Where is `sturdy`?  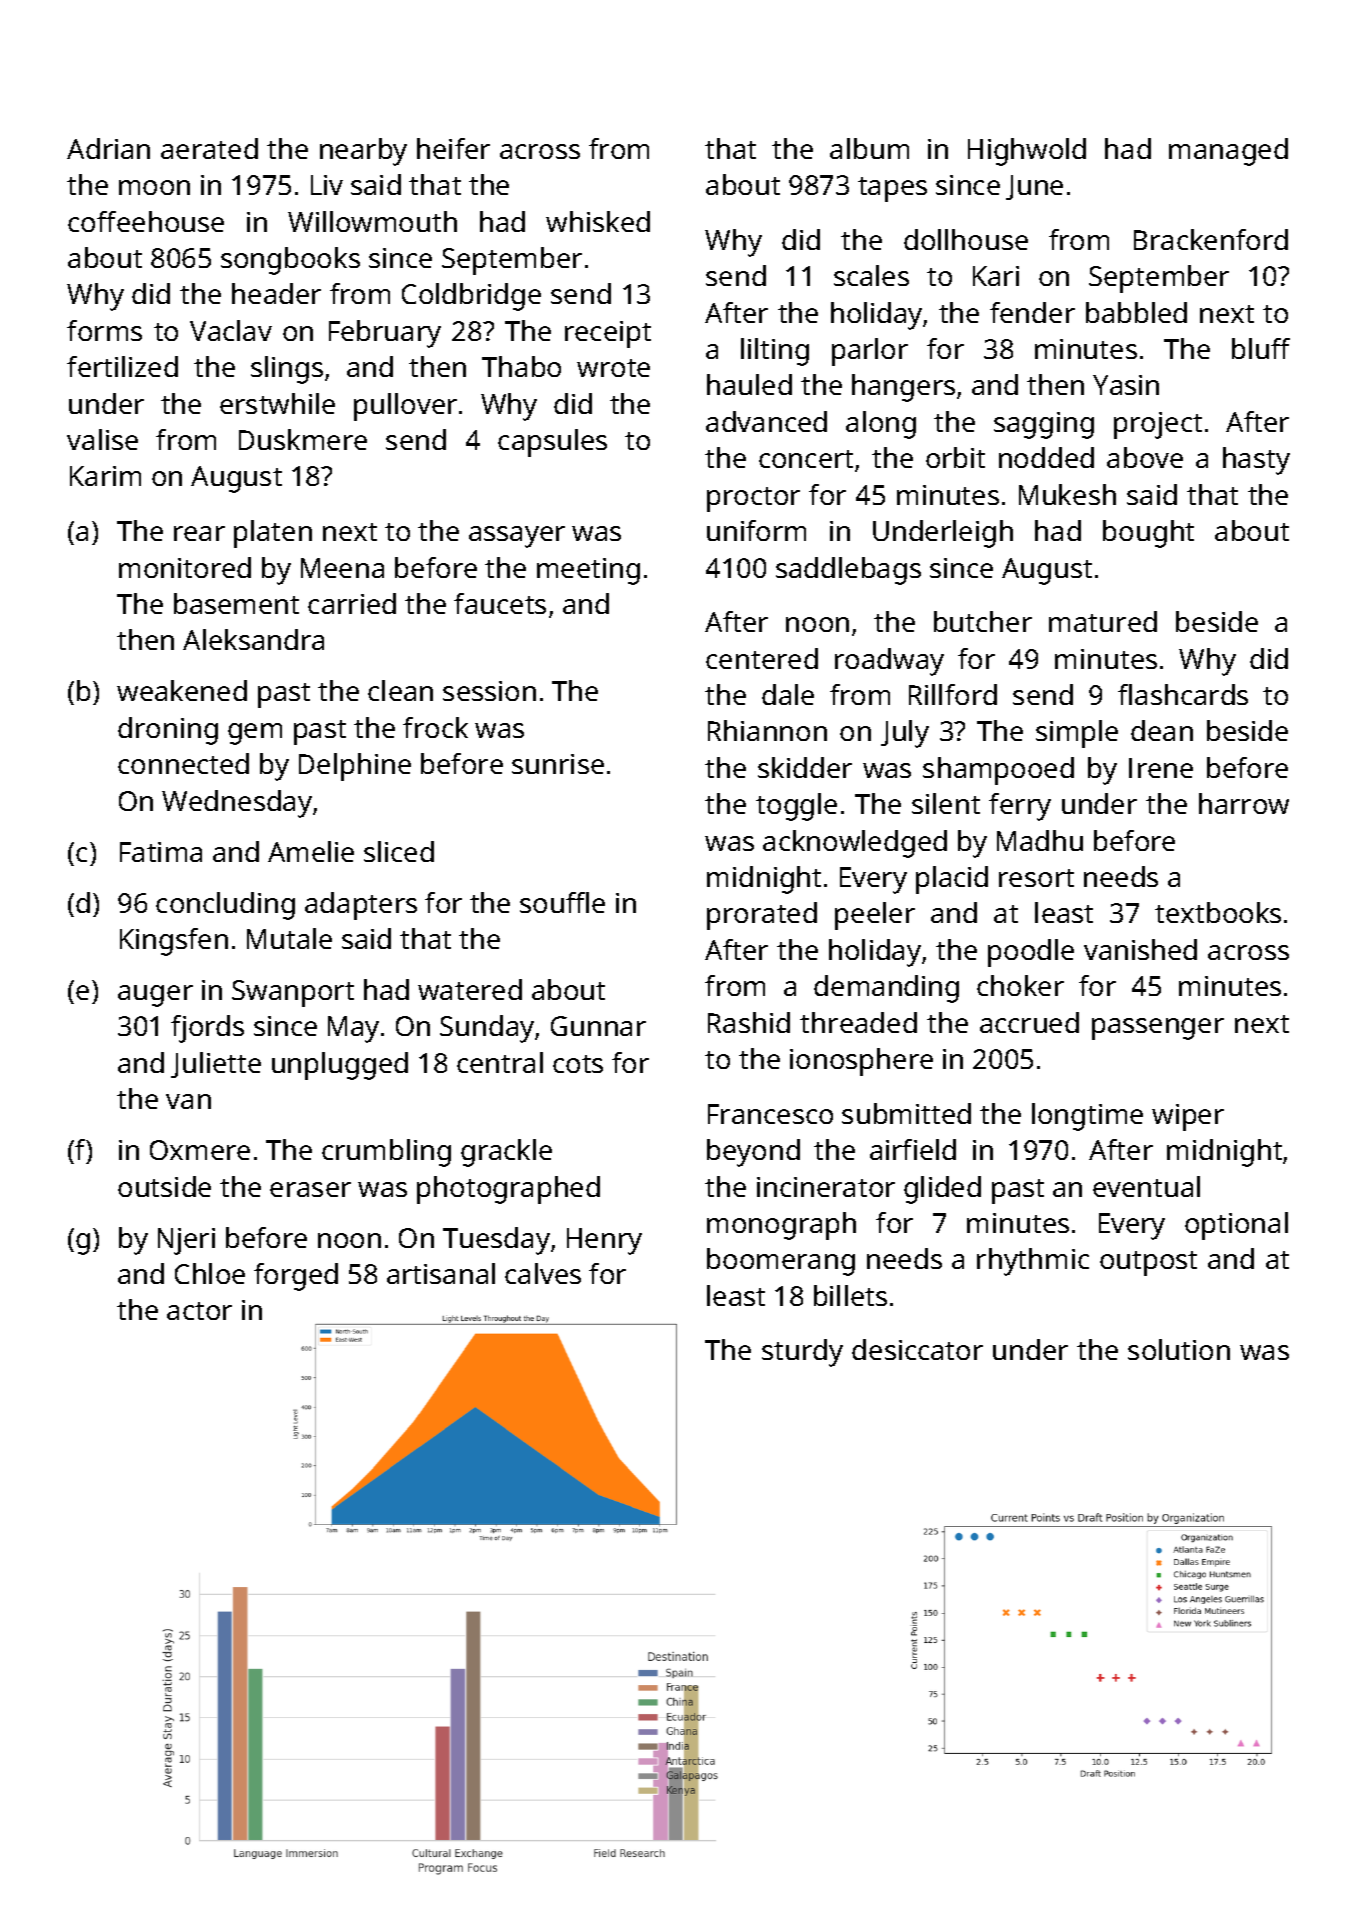
sturdy is located at coordinates (802, 1353).
